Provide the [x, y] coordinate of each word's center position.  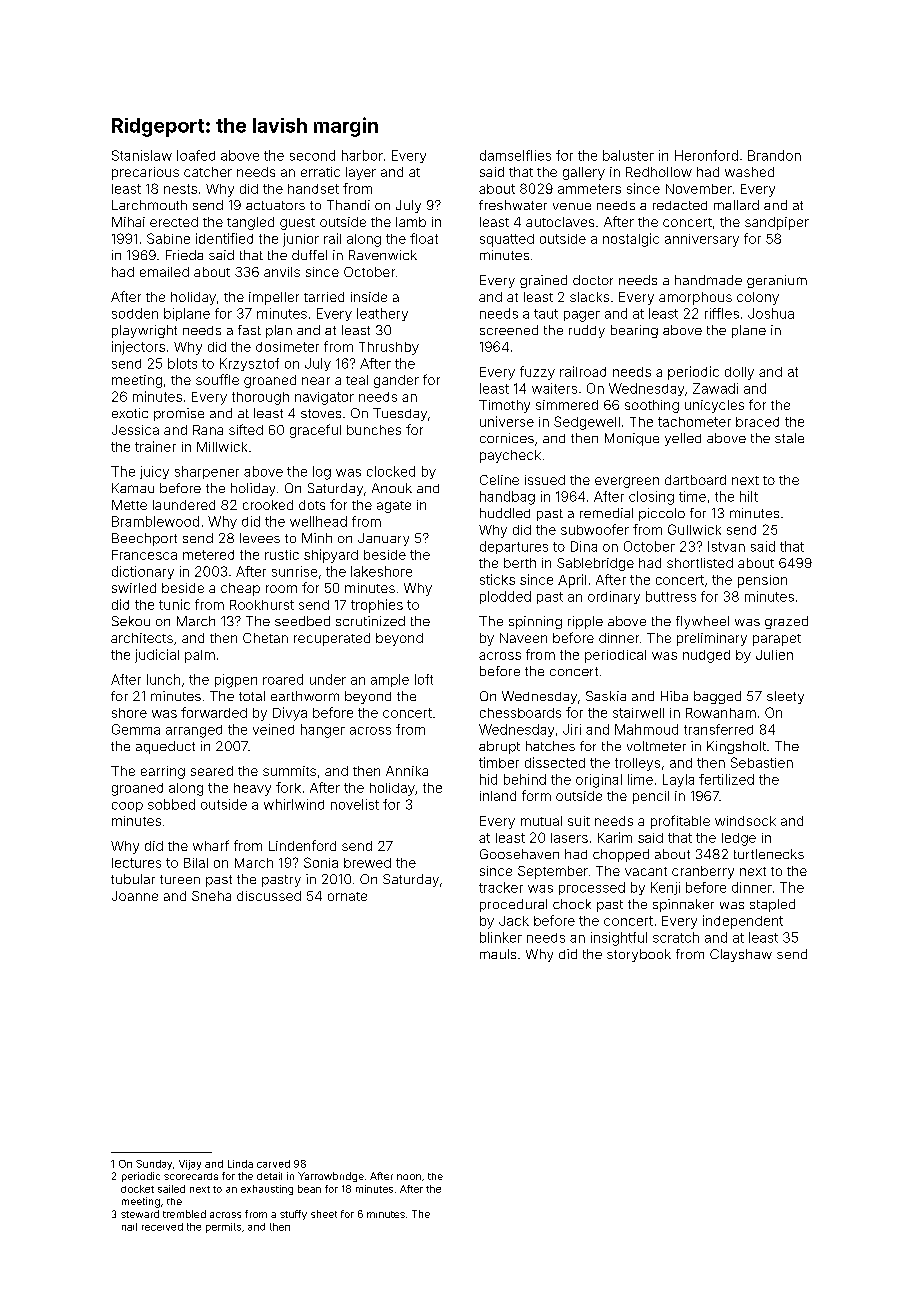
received [162, 1227]
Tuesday [400, 414]
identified [224, 238]
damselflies [515, 155]
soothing [652, 406]
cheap [240, 589]
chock [572, 904]
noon [409, 1177]
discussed [269, 896]
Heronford [706, 155]
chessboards [520, 713]
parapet [777, 640]
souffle [217, 379]
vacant [646, 871]
